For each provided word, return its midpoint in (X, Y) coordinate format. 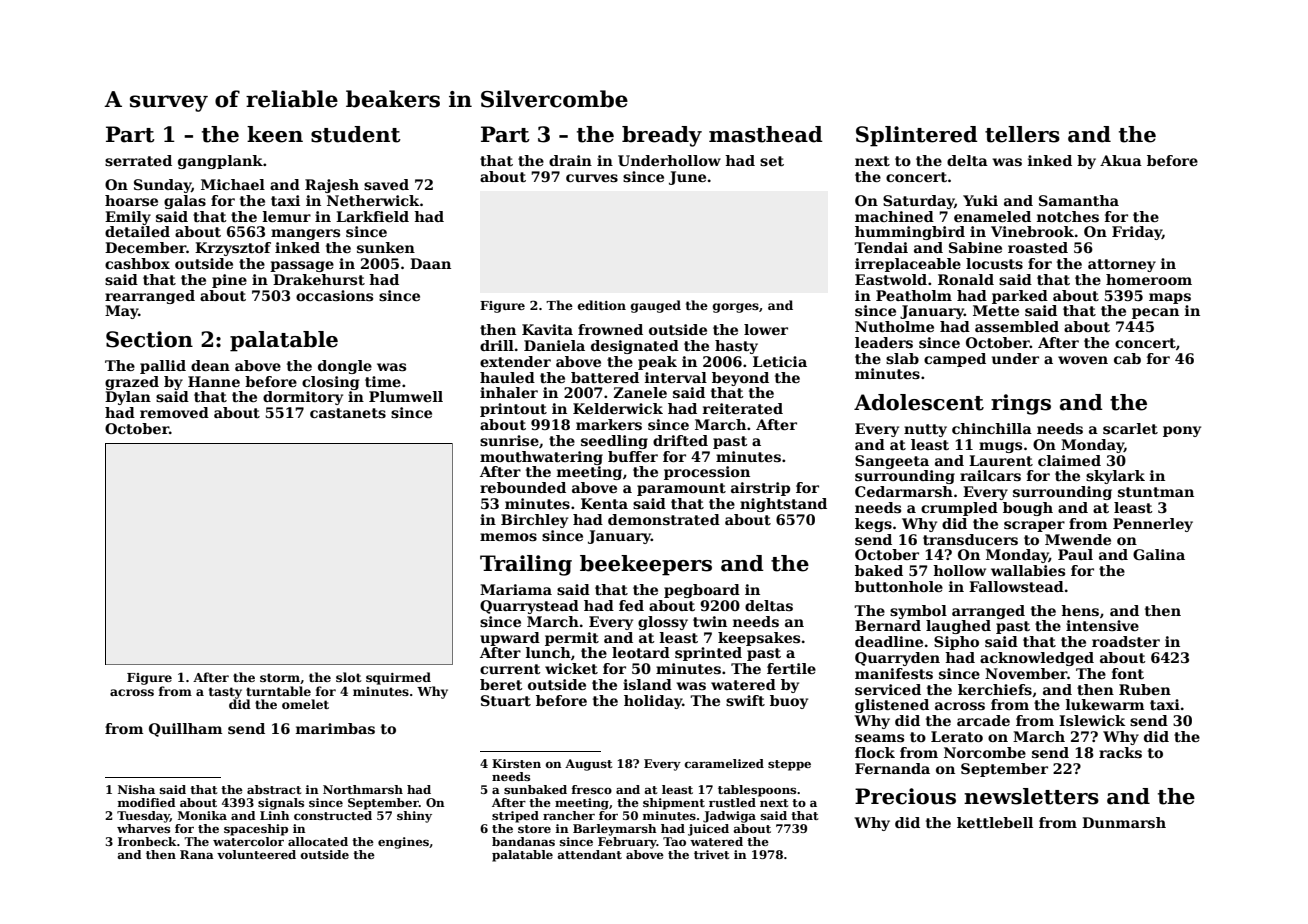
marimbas (335, 728)
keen (275, 134)
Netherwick (373, 200)
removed (174, 412)
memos (508, 537)
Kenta (604, 503)
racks (1120, 752)
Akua (1121, 160)
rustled (732, 802)
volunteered (256, 854)
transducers (970, 539)
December (145, 247)
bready (662, 136)
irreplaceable (908, 265)
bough (1028, 509)
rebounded (523, 487)
